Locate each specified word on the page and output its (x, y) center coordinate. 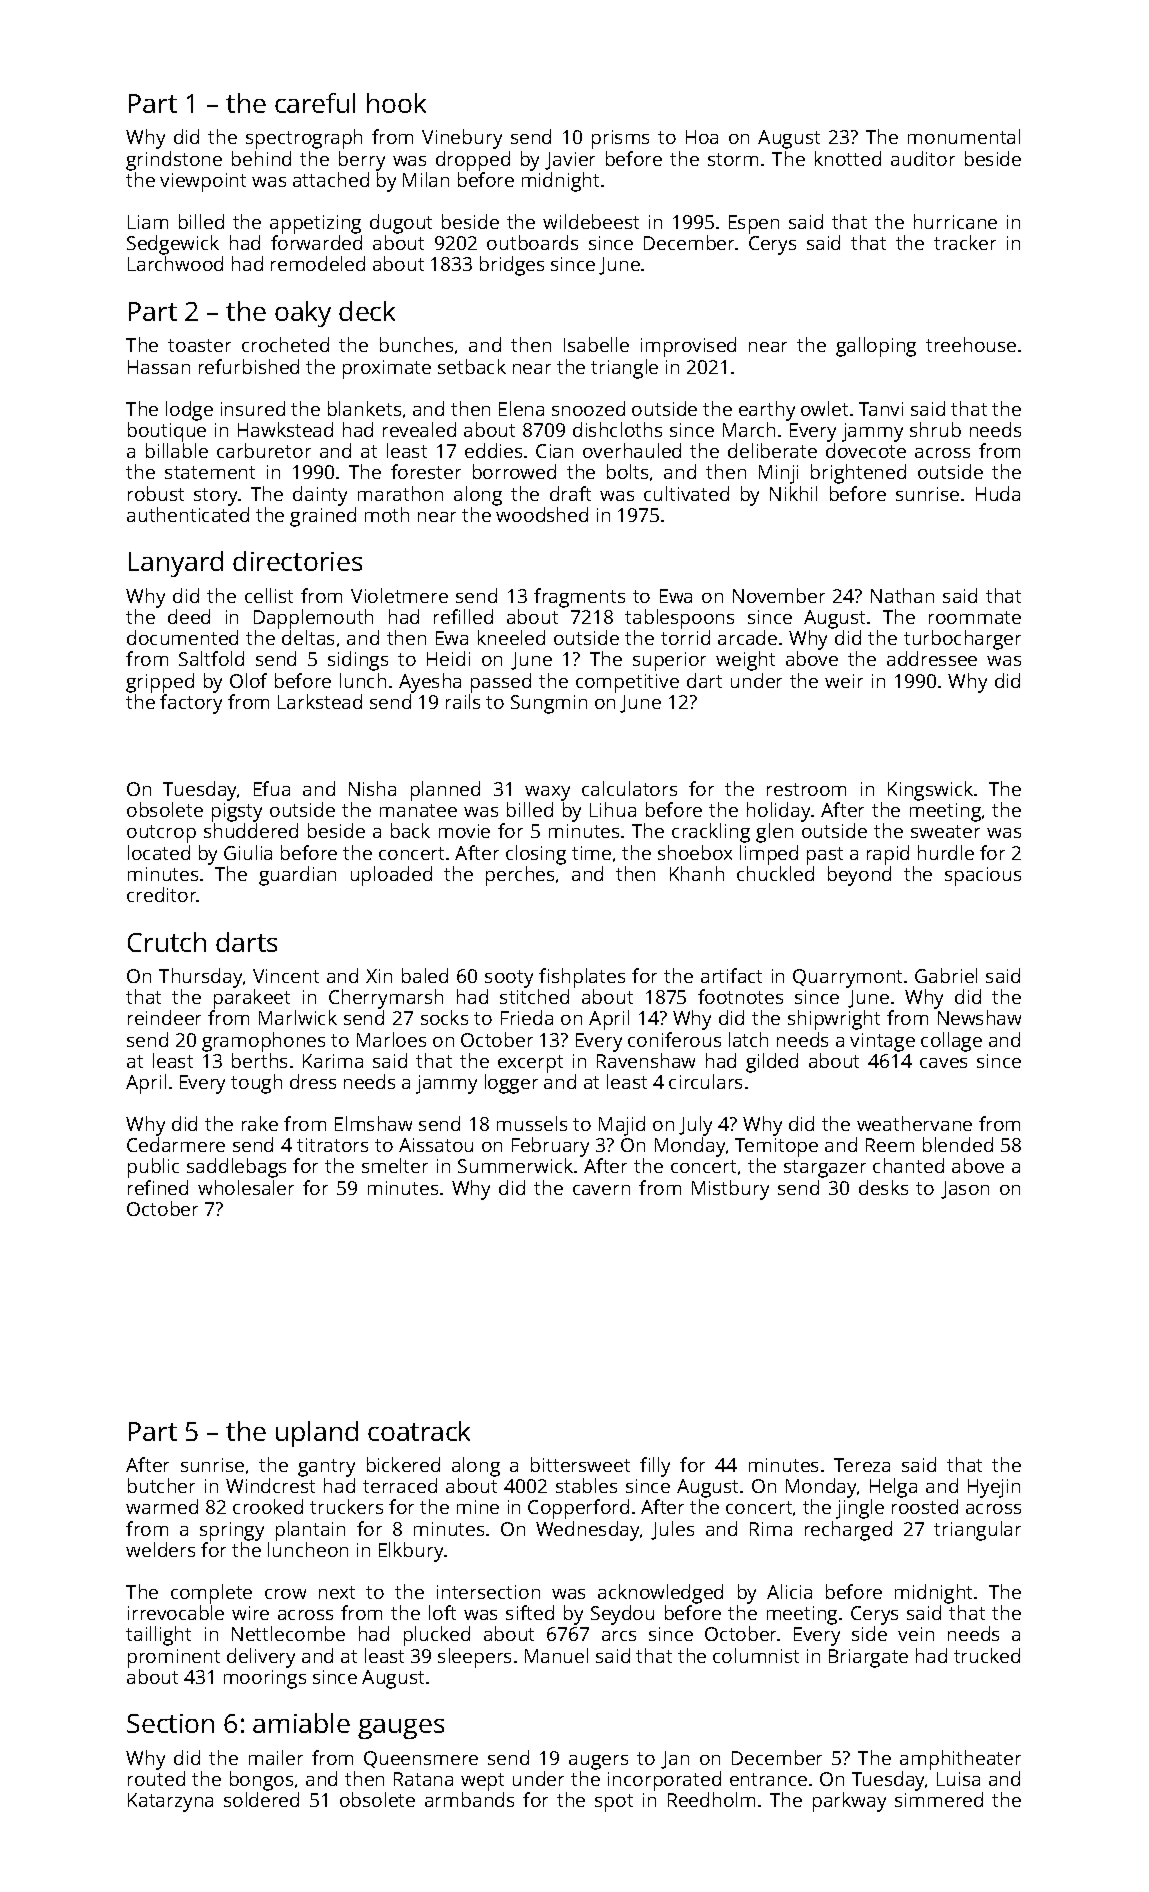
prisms (620, 139)
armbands (469, 1799)
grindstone (174, 161)
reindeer (164, 1017)
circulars (705, 1081)
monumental (964, 136)
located (159, 852)
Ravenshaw (646, 1060)
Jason (965, 1190)
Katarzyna (170, 1802)
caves (943, 1063)
